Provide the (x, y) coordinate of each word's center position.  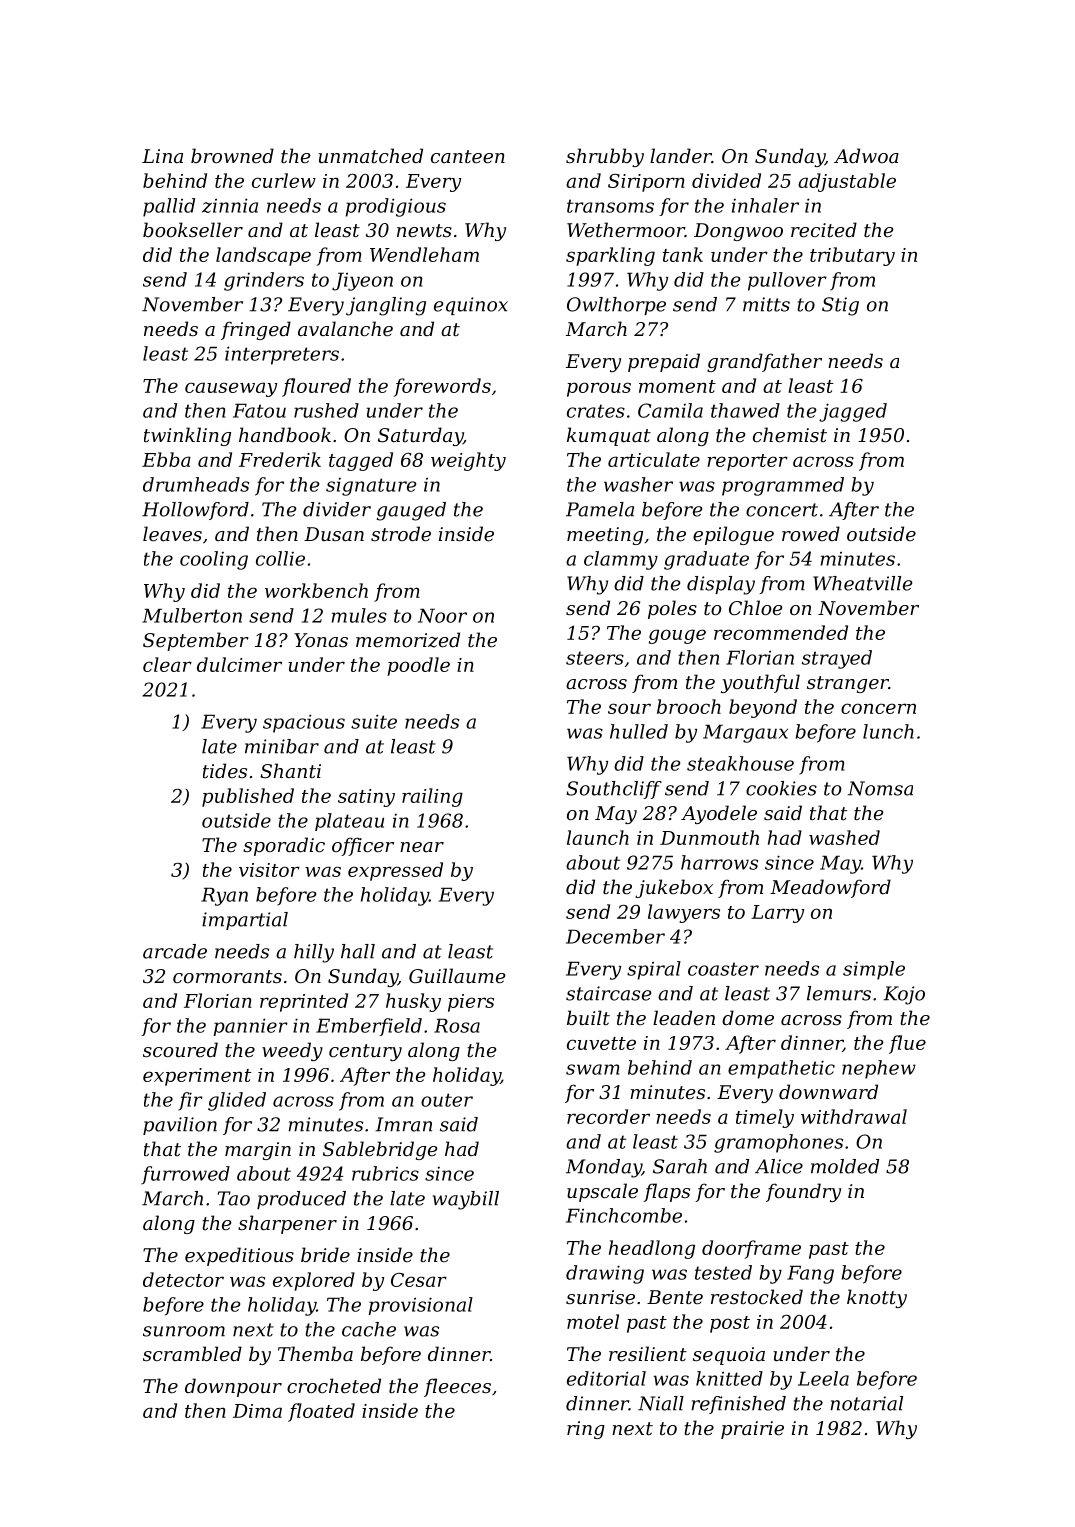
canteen (468, 156)
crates (596, 411)
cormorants (227, 976)
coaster (723, 969)
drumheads (196, 484)
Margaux (745, 733)
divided (726, 180)
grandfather (764, 362)
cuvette (601, 1043)
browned (232, 155)
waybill (466, 1200)
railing (432, 797)
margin (258, 1151)
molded (845, 1166)
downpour (233, 1387)
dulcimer (239, 664)
